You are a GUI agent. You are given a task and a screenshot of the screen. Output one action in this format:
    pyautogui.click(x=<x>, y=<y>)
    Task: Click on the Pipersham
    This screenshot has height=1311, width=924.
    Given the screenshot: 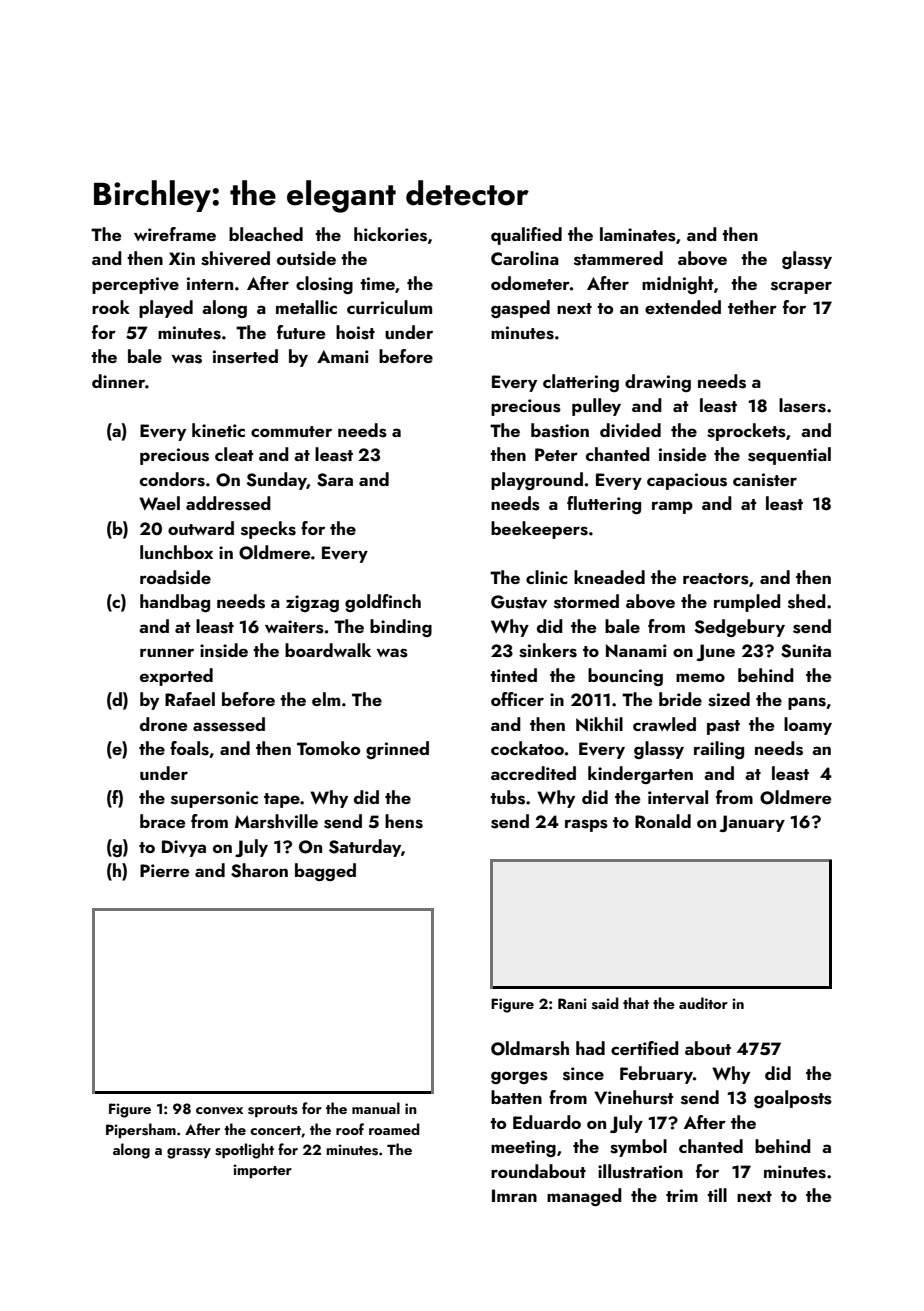 What is the action you would take?
    pyautogui.click(x=141, y=1130)
